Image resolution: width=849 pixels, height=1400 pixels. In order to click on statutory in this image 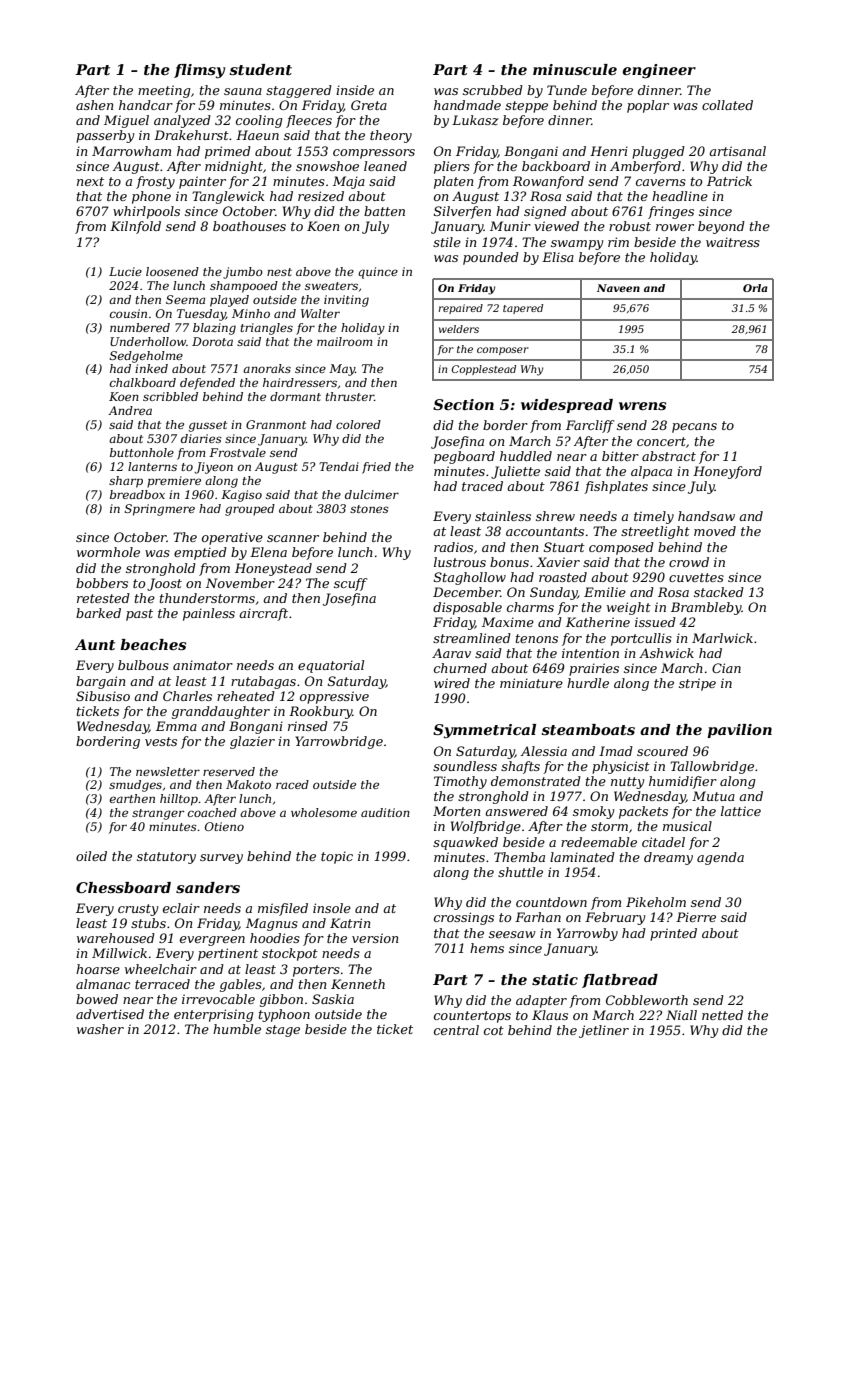, I will do `click(166, 858)`.
